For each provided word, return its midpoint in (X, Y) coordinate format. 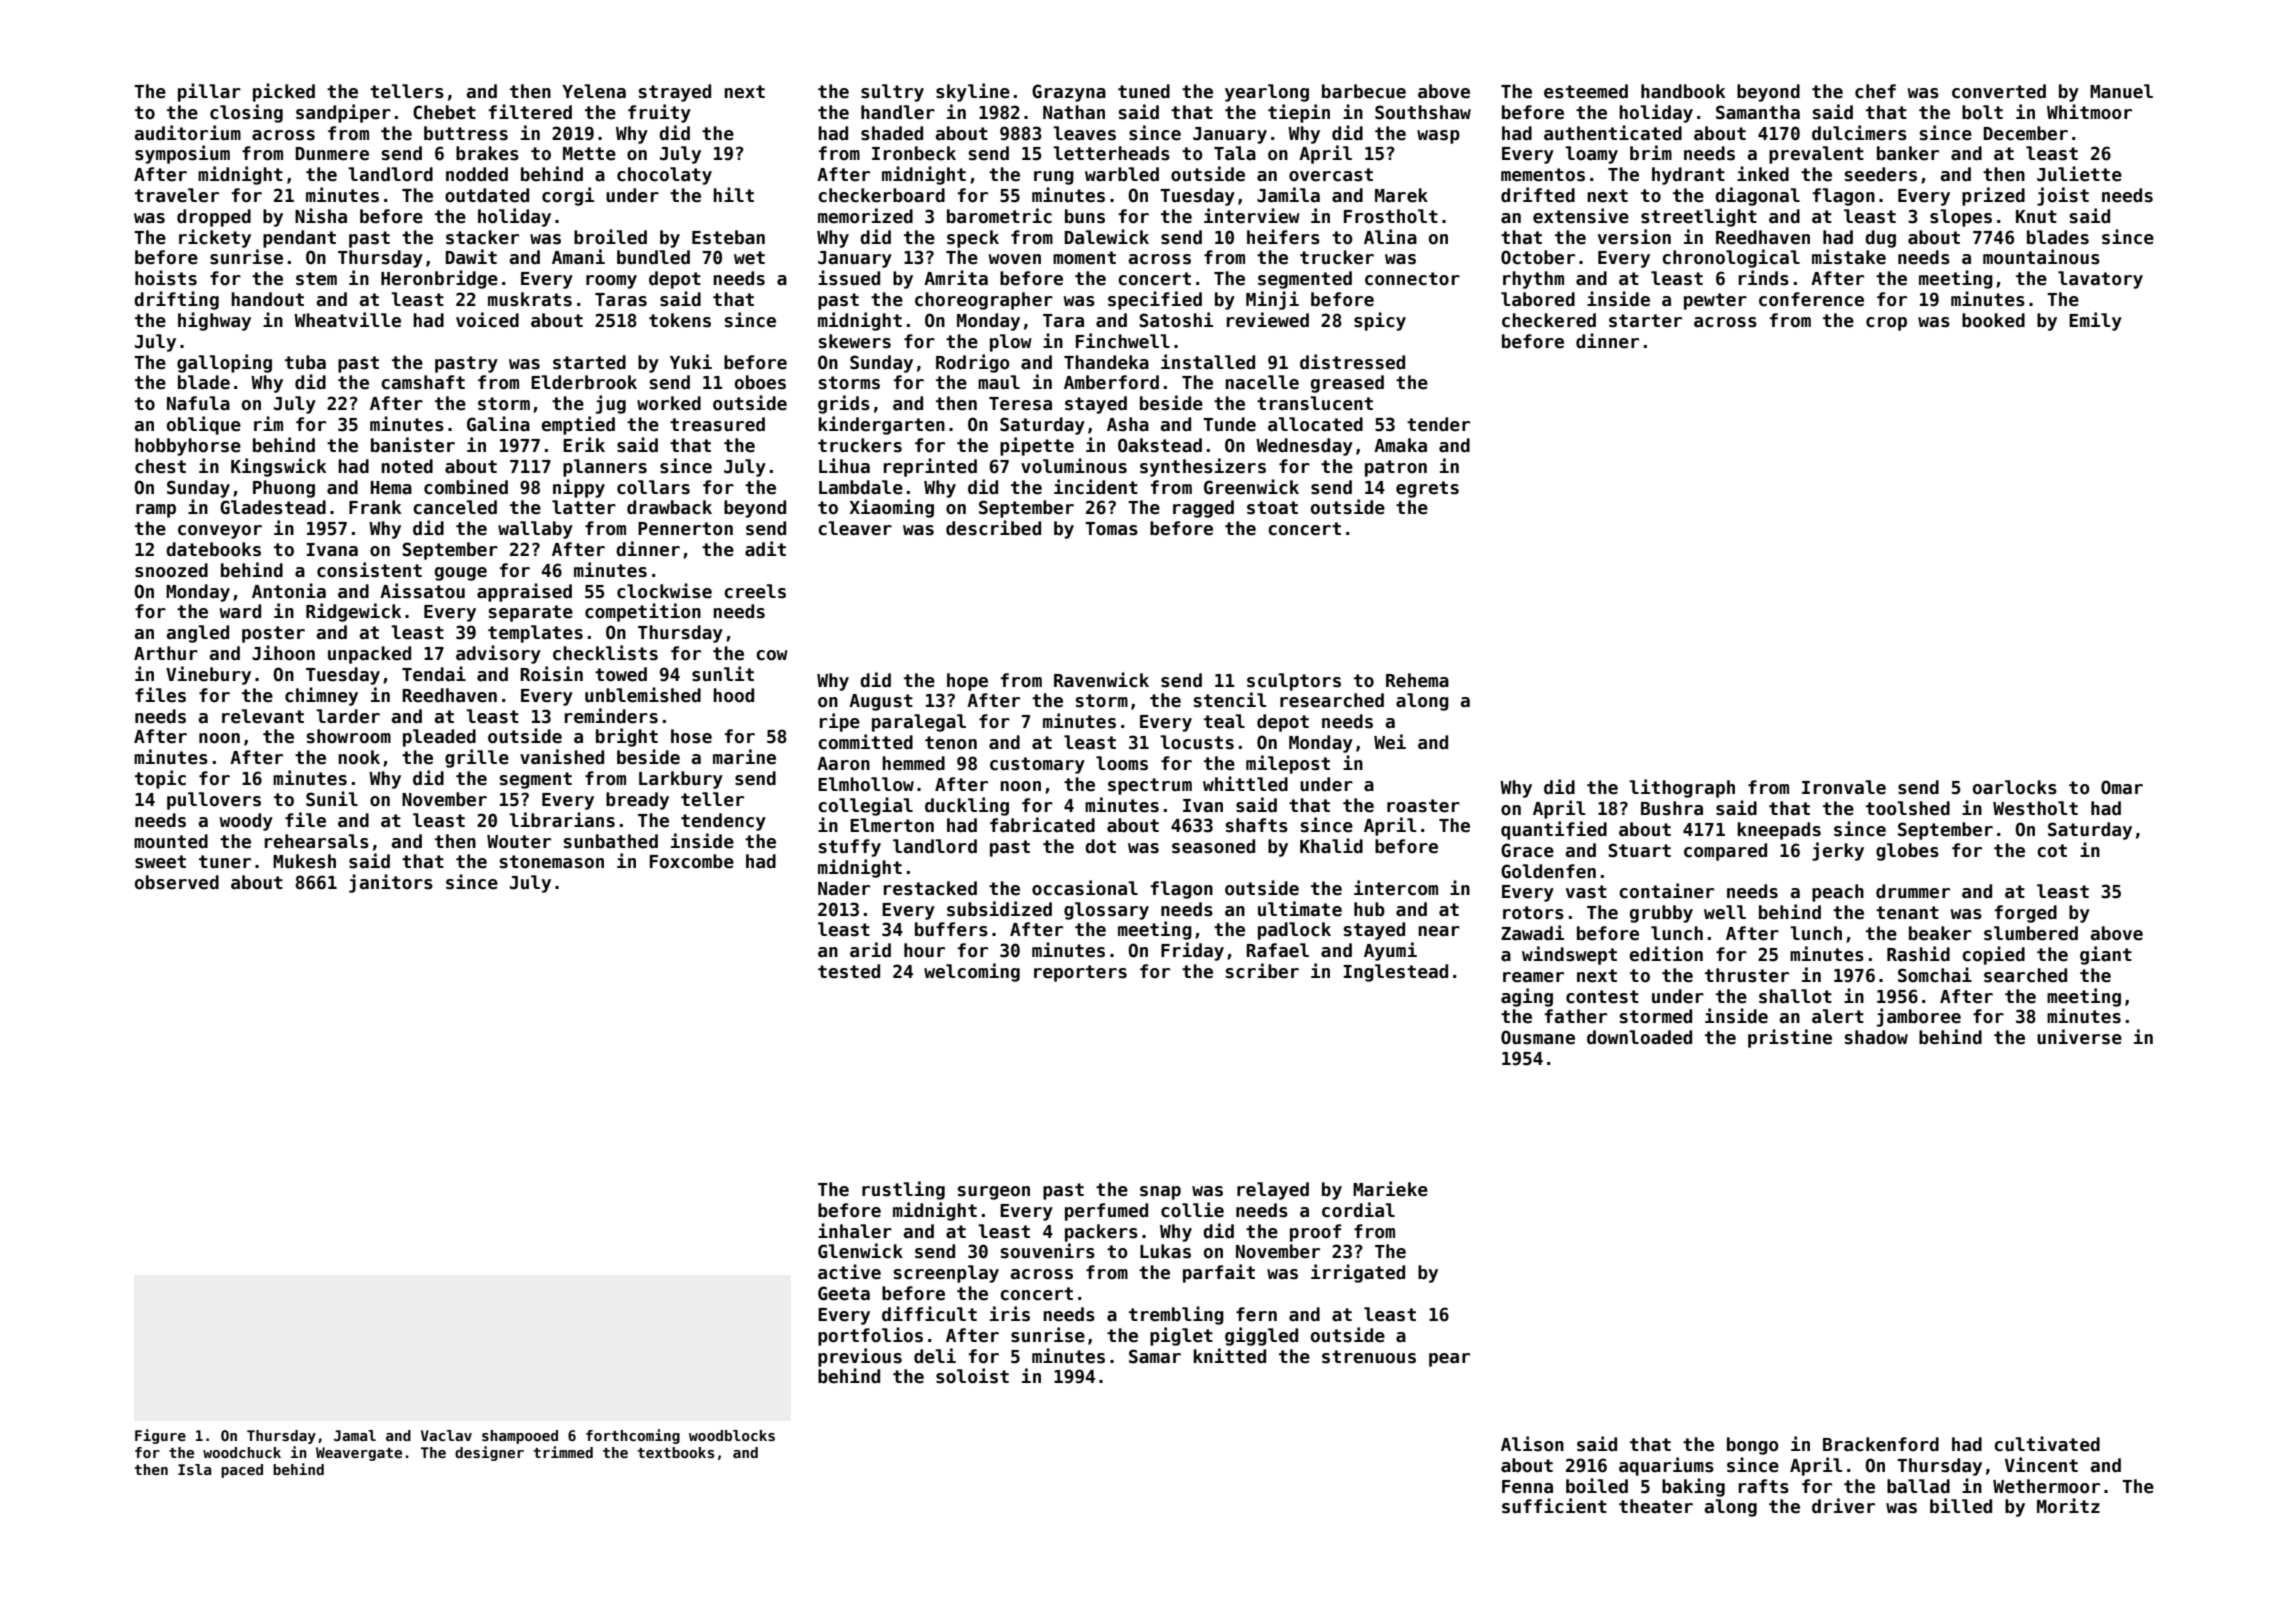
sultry (892, 93)
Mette (589, 154)
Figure (160, 1436)
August (881, 702)
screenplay (946, 1274)
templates (535, 634)
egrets (1427, 489)
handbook (1683, 91)
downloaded (1639, 1037)
